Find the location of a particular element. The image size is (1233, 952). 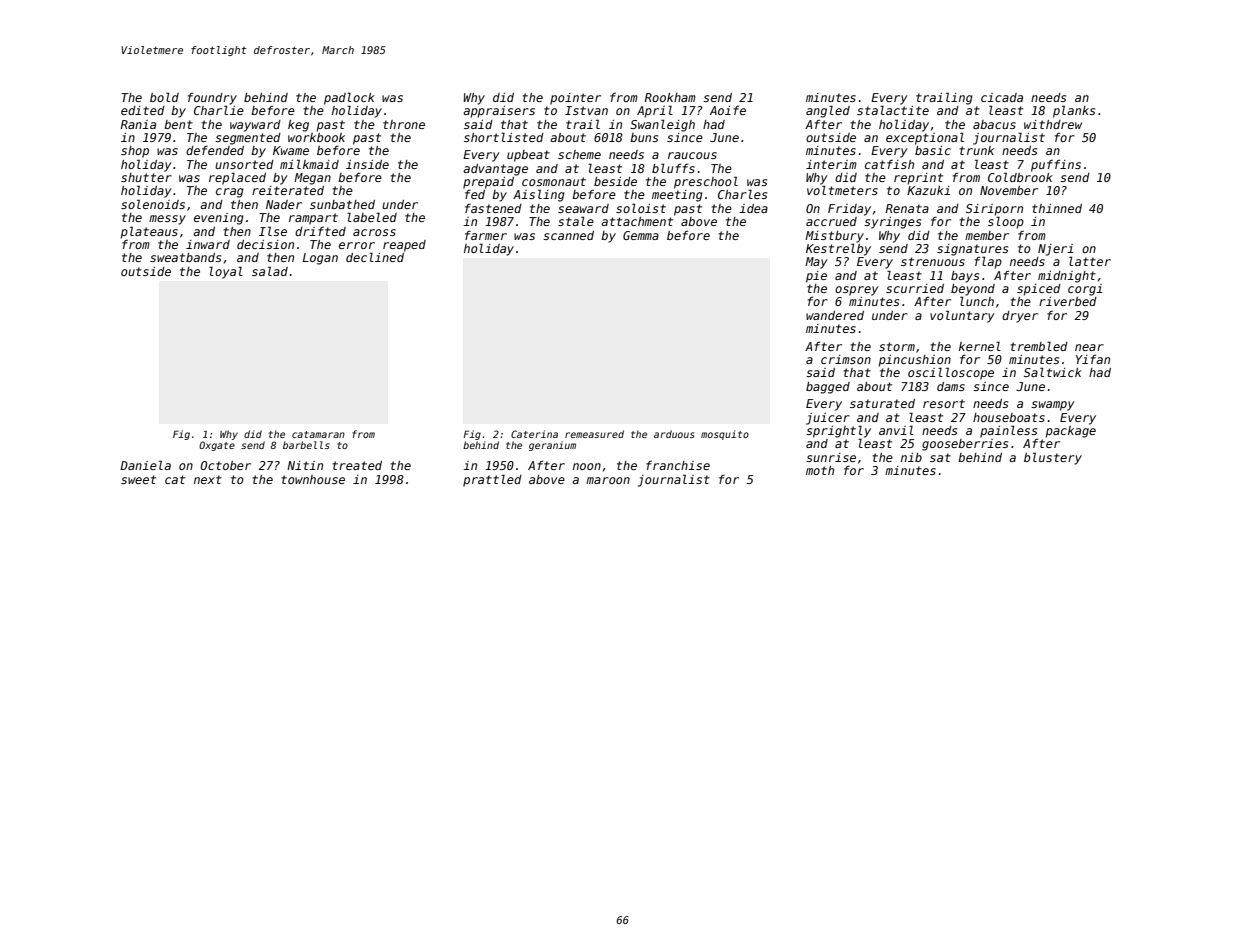

Charles is located at coordinates (742, 194).
